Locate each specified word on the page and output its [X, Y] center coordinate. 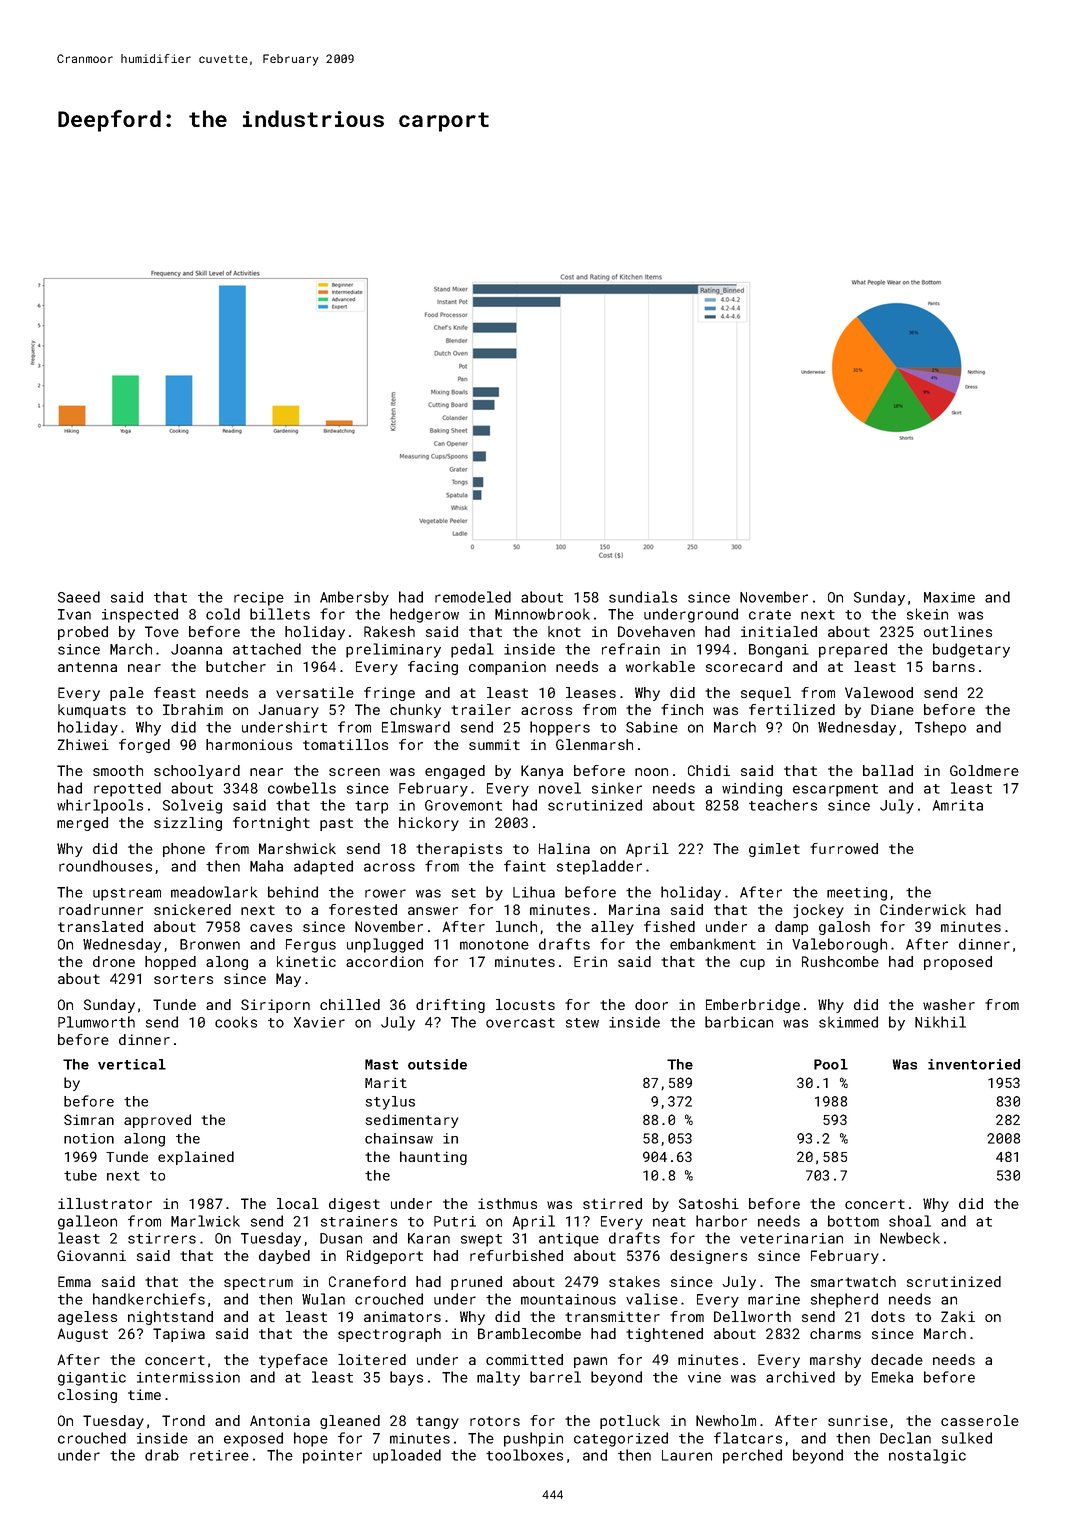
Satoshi [709, 1203]
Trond [183, 1420]
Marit [386, 1082]
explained [196, 1158]
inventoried [974, 1064]
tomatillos [345, 744]
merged [82, 824]
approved [157, 1121]
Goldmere [984, 770]
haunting [433, 1158]
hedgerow [424, 615]
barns [954, 666]
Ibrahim [193, 709]
